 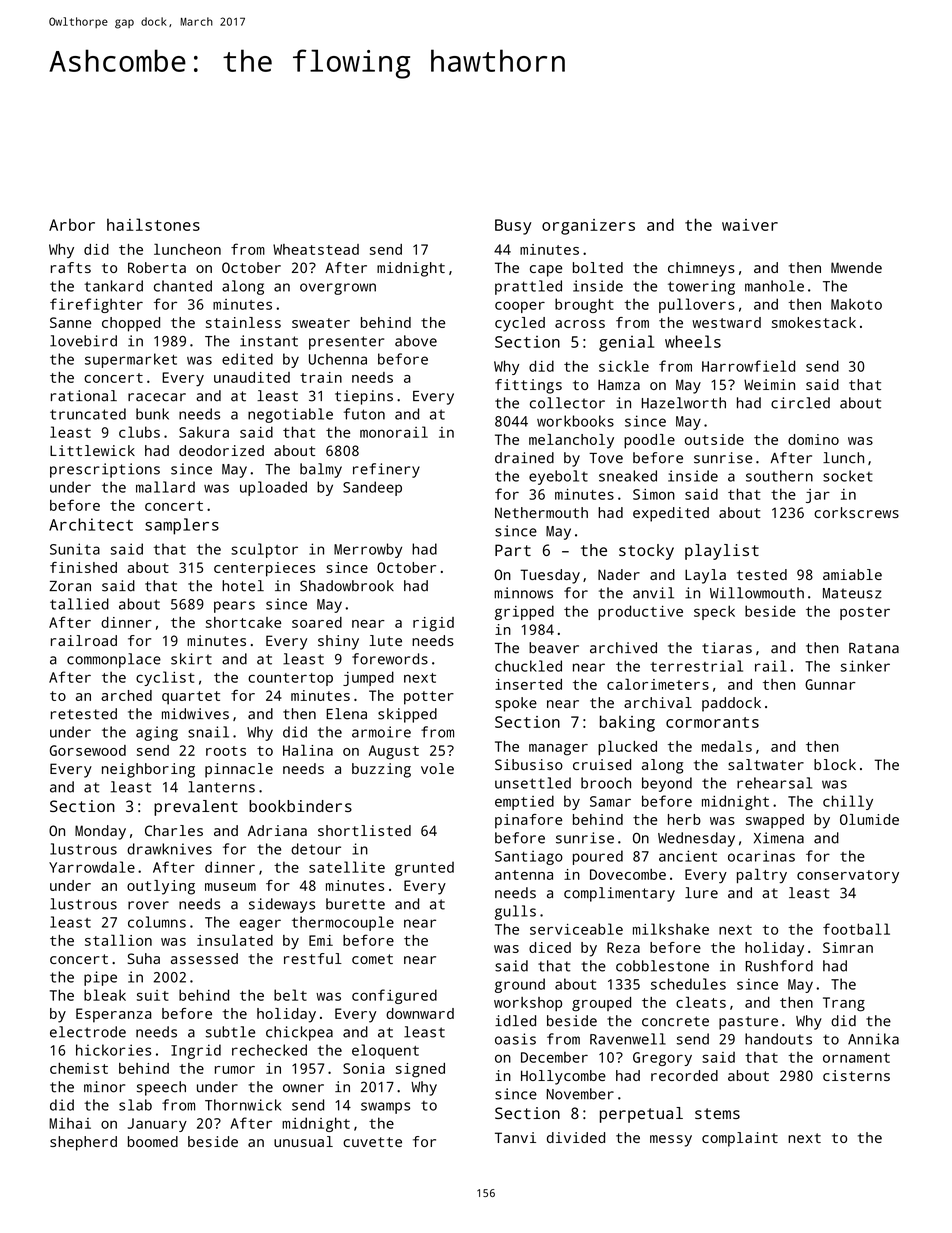 I want to click on drained, so click(x=524, y=458).
